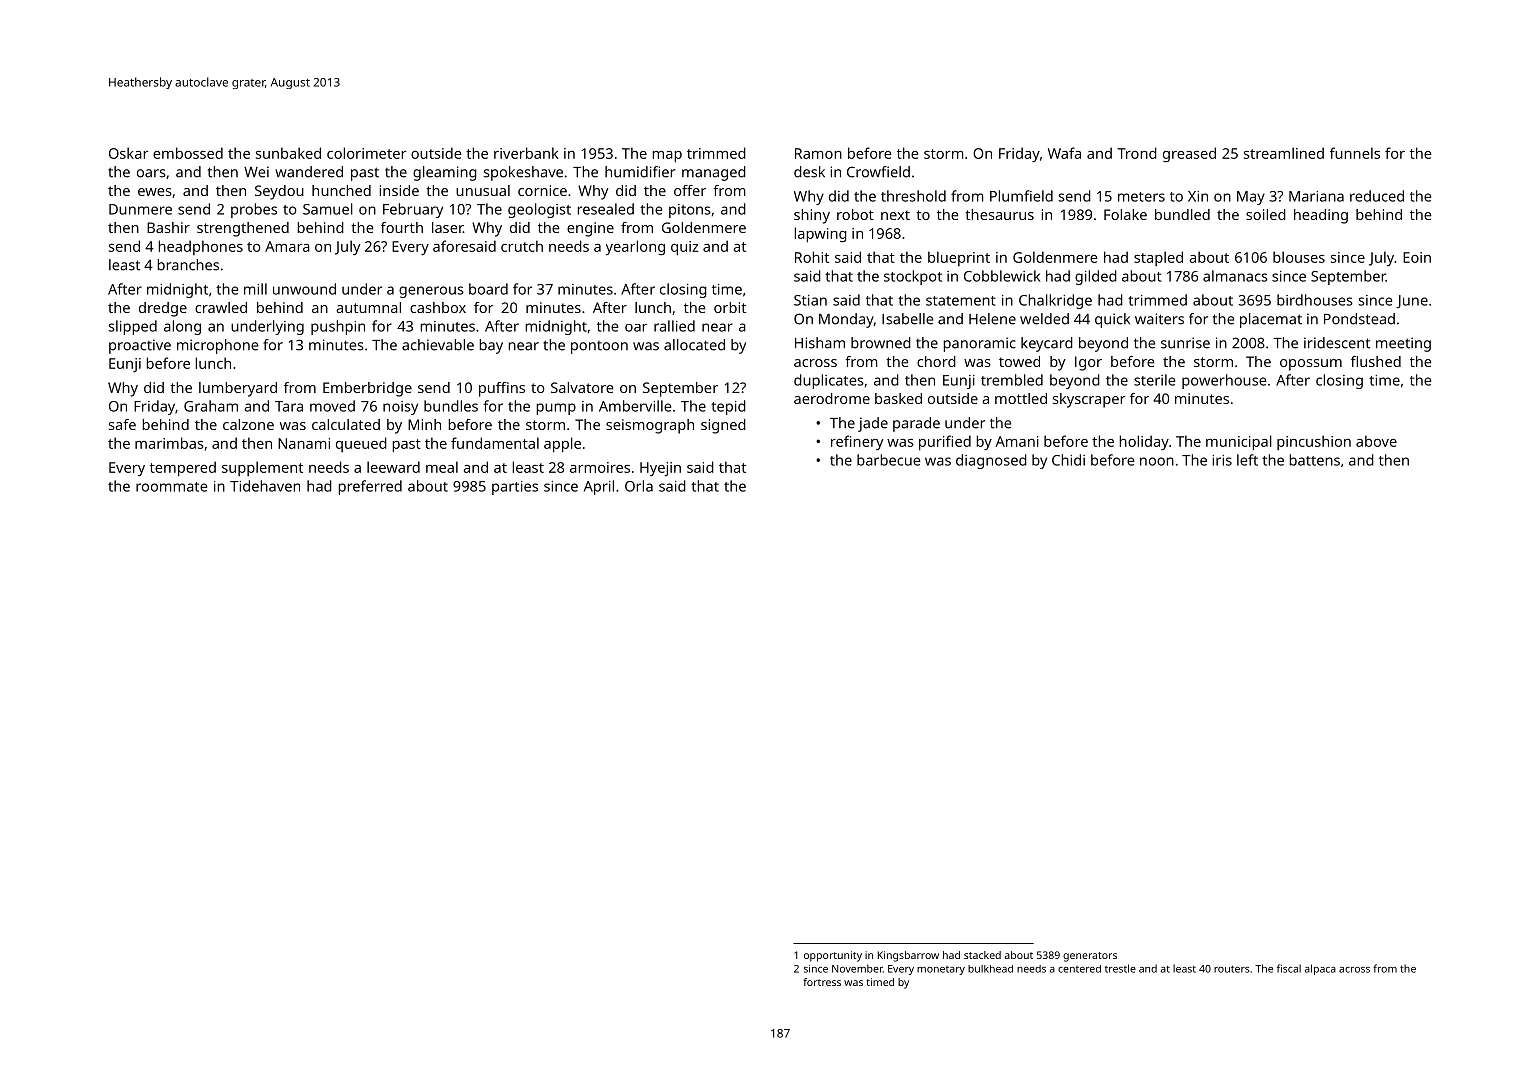 Image resolution: width=1540 pixels, height=1089 pixels. I want to click on noon, so click(1157, 461).
